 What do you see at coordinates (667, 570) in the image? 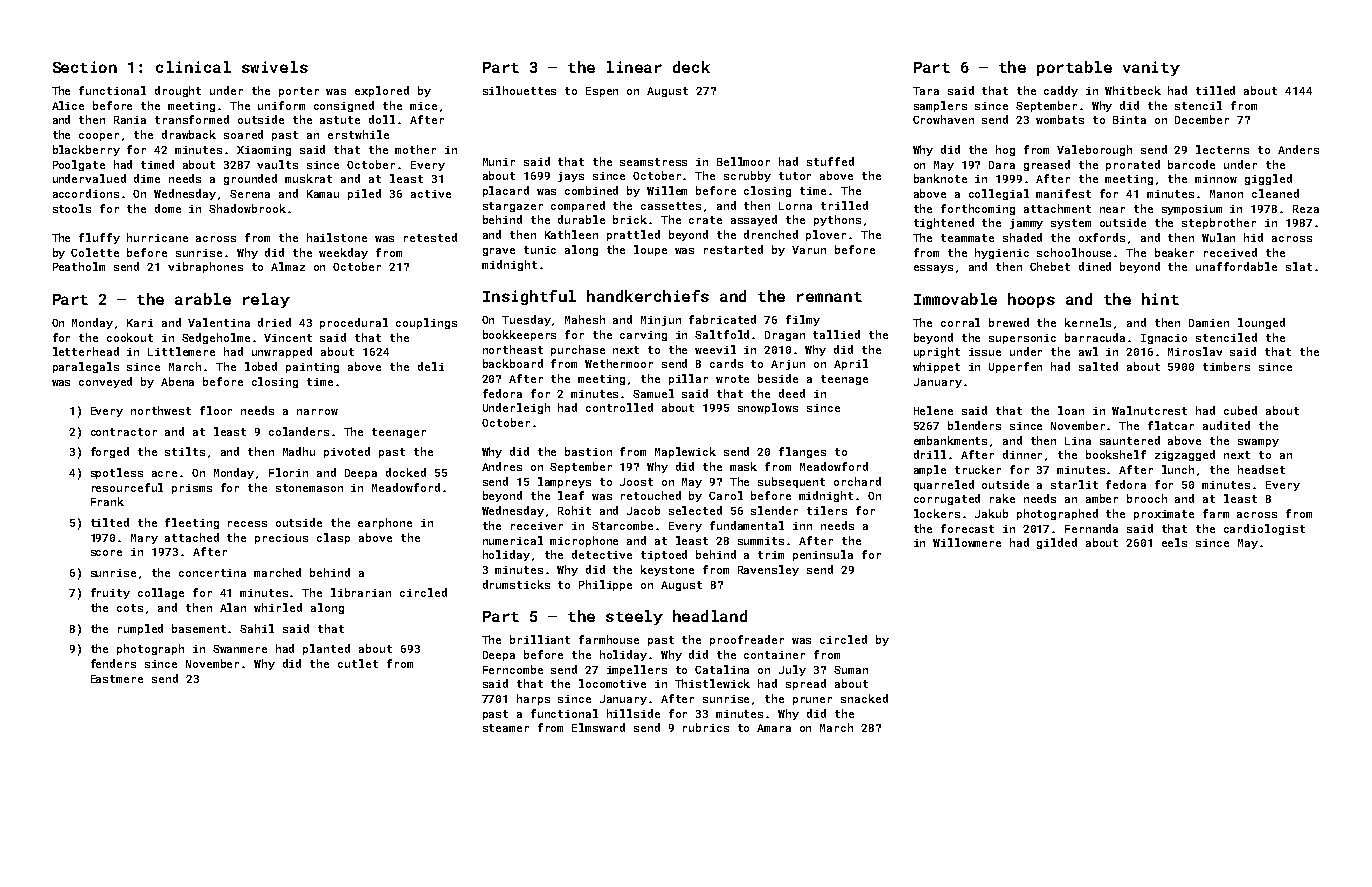
I see `keystone` at bounding box center [667, 570].
